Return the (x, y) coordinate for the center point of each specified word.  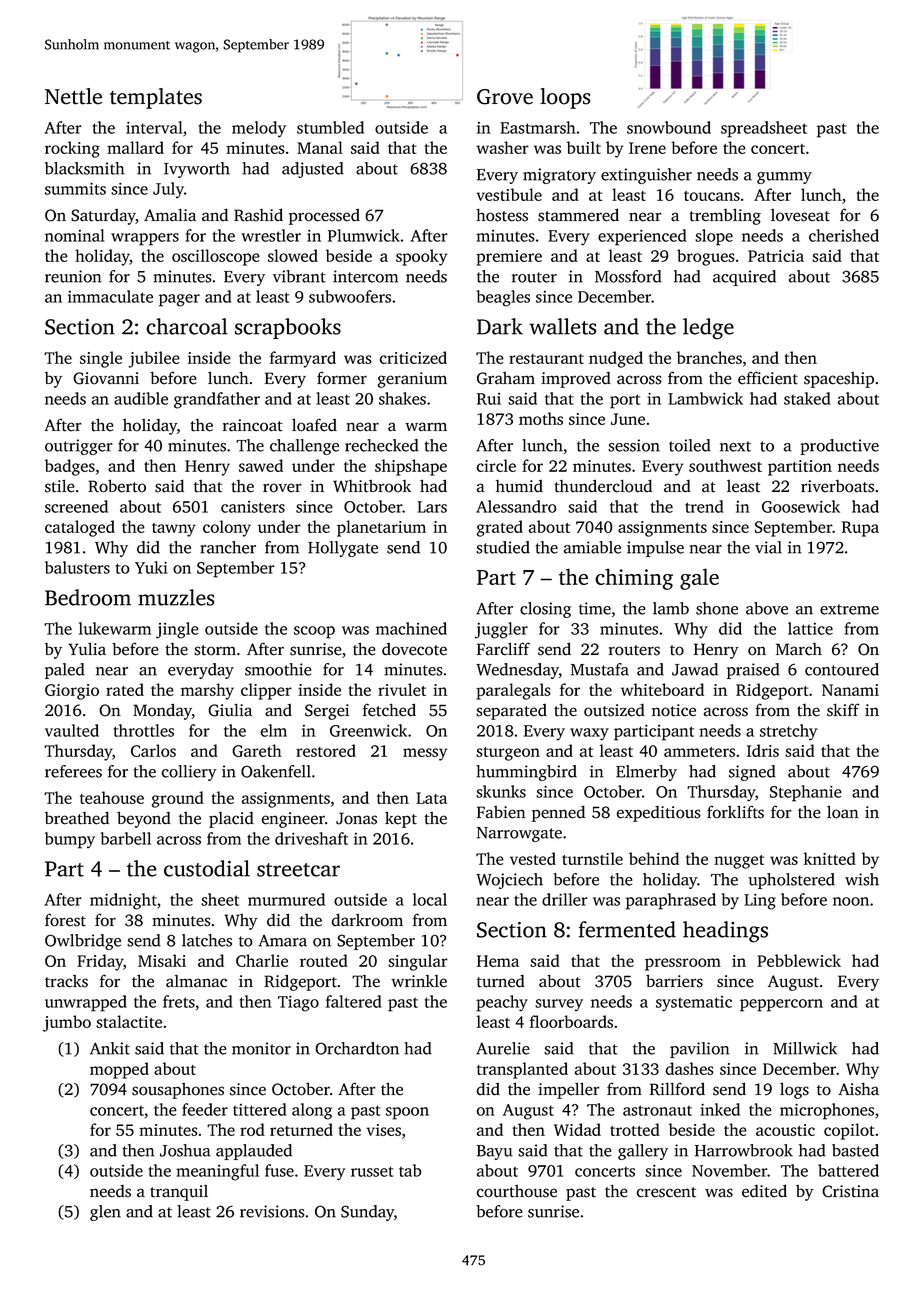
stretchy (788, 732)
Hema (498, 961)
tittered (260, 1109)
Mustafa (600, 669)
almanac (196, 981)
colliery (189, 773)
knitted (830, 858)
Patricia (776, 256)
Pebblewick (799, 960)
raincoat (253, 425)
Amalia (170, 215)
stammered (578, 215)
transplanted (522, 1070)
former (342, 378)
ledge (708, 329)
